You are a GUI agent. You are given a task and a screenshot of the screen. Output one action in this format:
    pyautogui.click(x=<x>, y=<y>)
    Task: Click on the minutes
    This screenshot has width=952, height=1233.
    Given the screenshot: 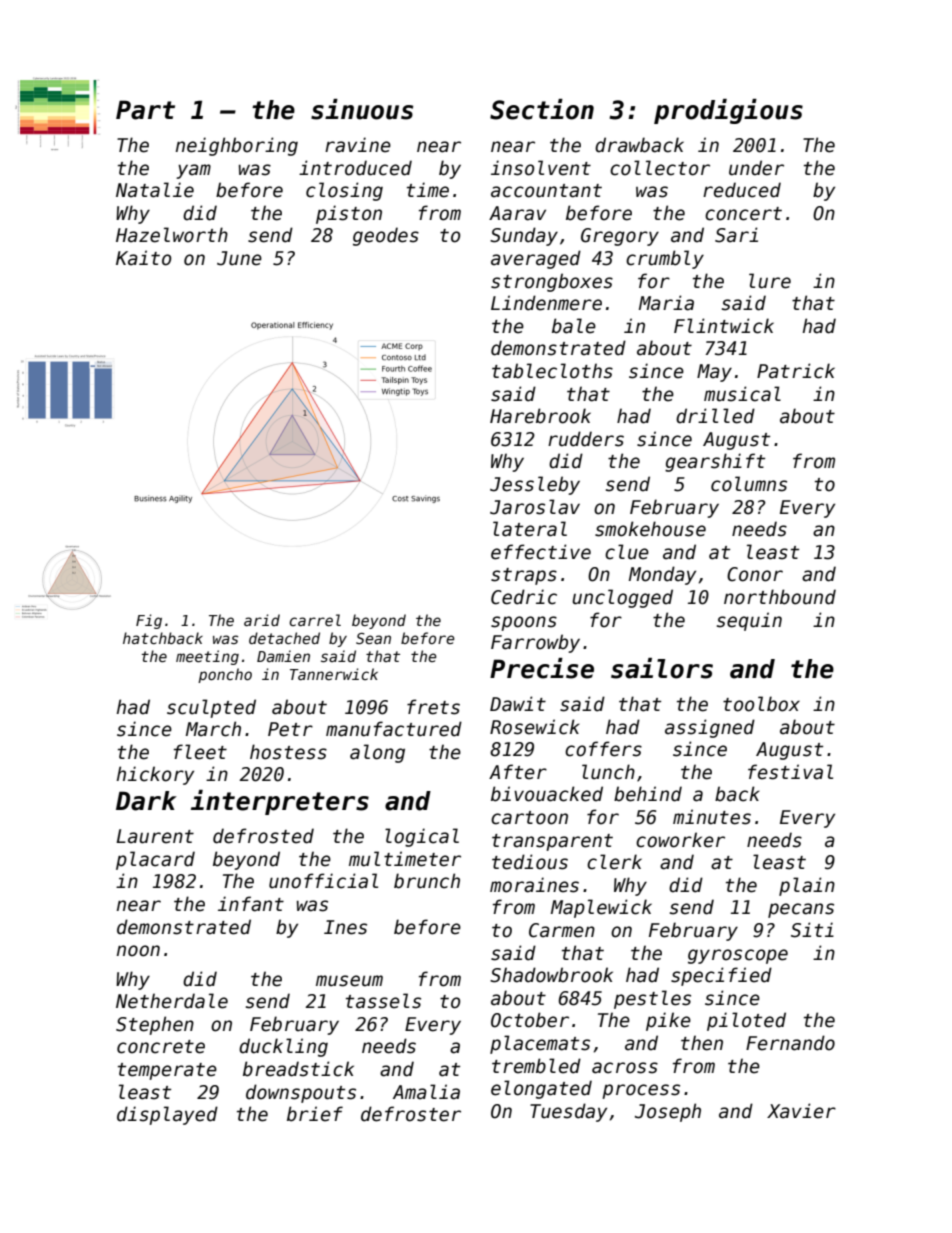 What is the action you would take?
    pyautogui.click(x=712, y=817)
